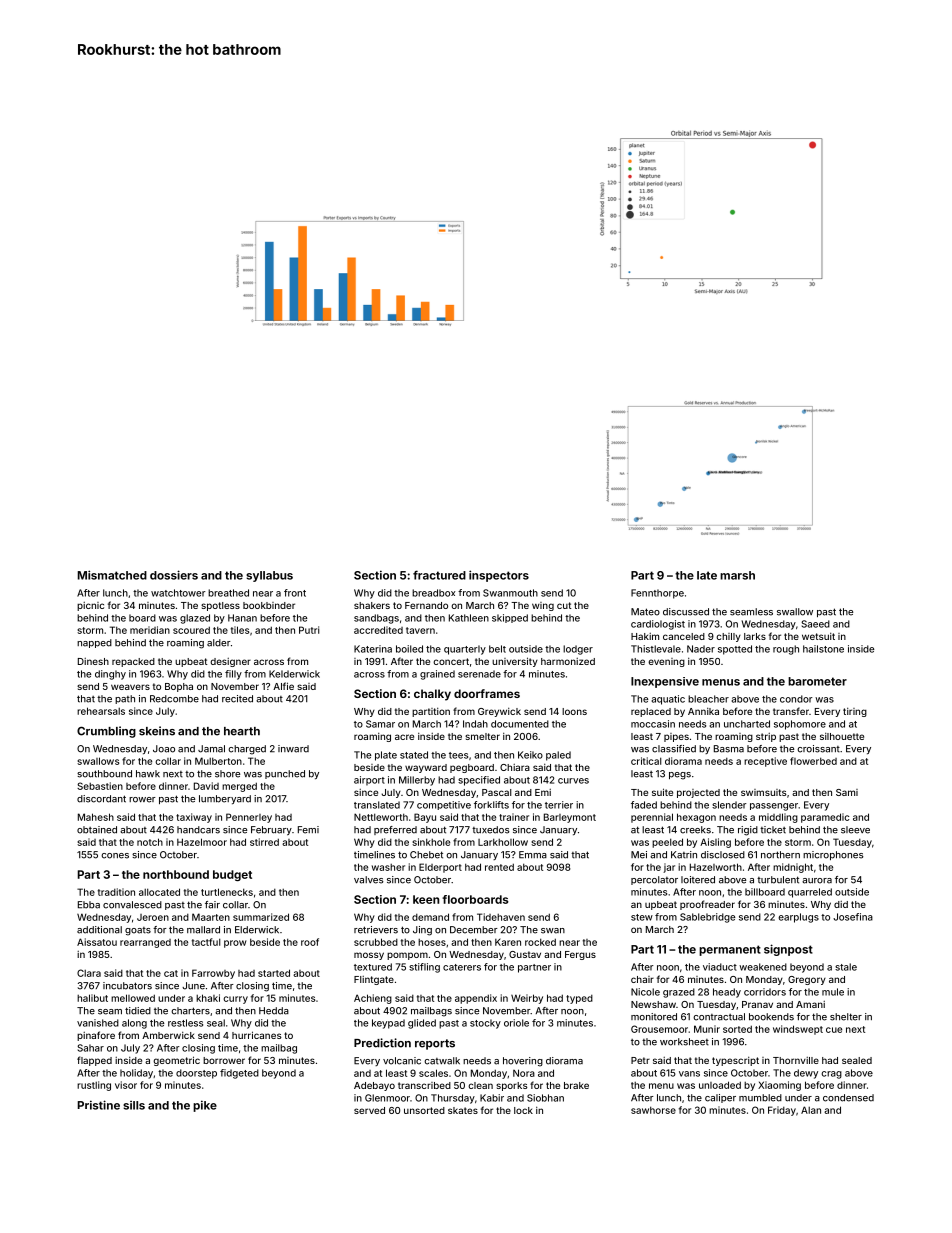  I want to click on scales, so click(433, 1073).
